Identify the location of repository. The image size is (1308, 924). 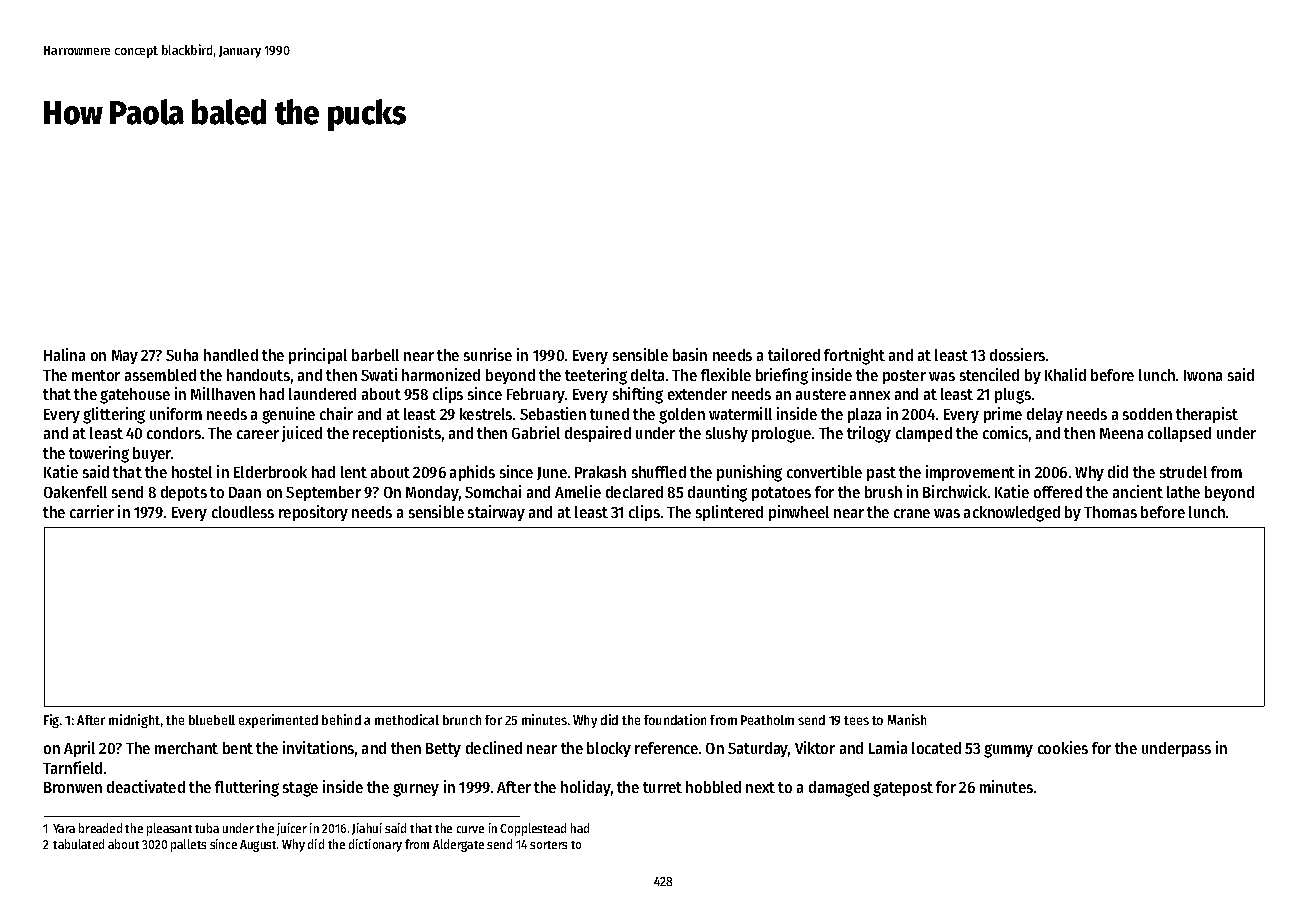
(313, 513).
